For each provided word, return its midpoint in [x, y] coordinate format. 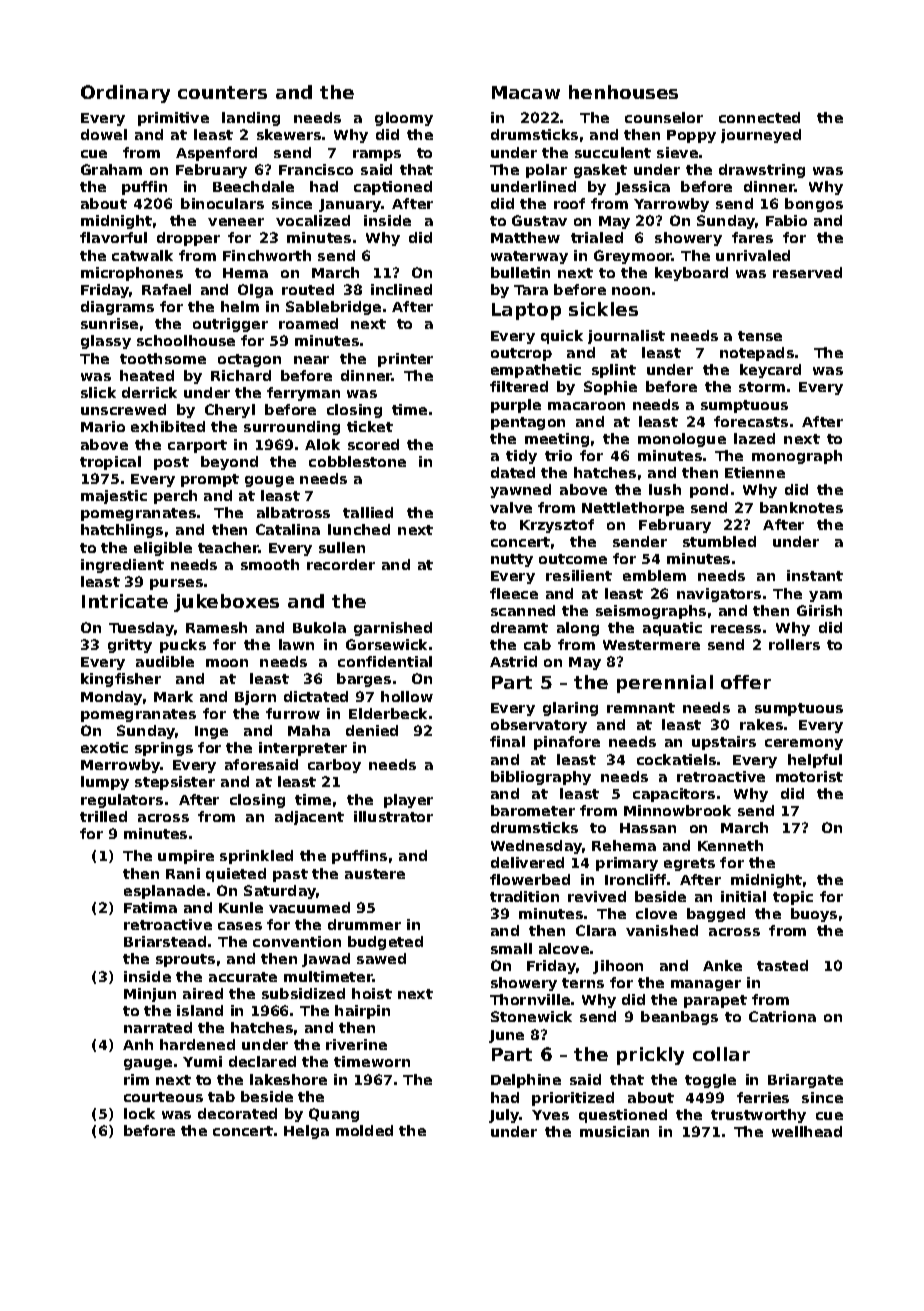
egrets [689, 864]
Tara [531, 290]
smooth [270, 564]
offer [746, 682]
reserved [807, 272]
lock [139, 1113]
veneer [236, 222]
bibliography [541, 778]
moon [227, 663]
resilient [579, 575]
